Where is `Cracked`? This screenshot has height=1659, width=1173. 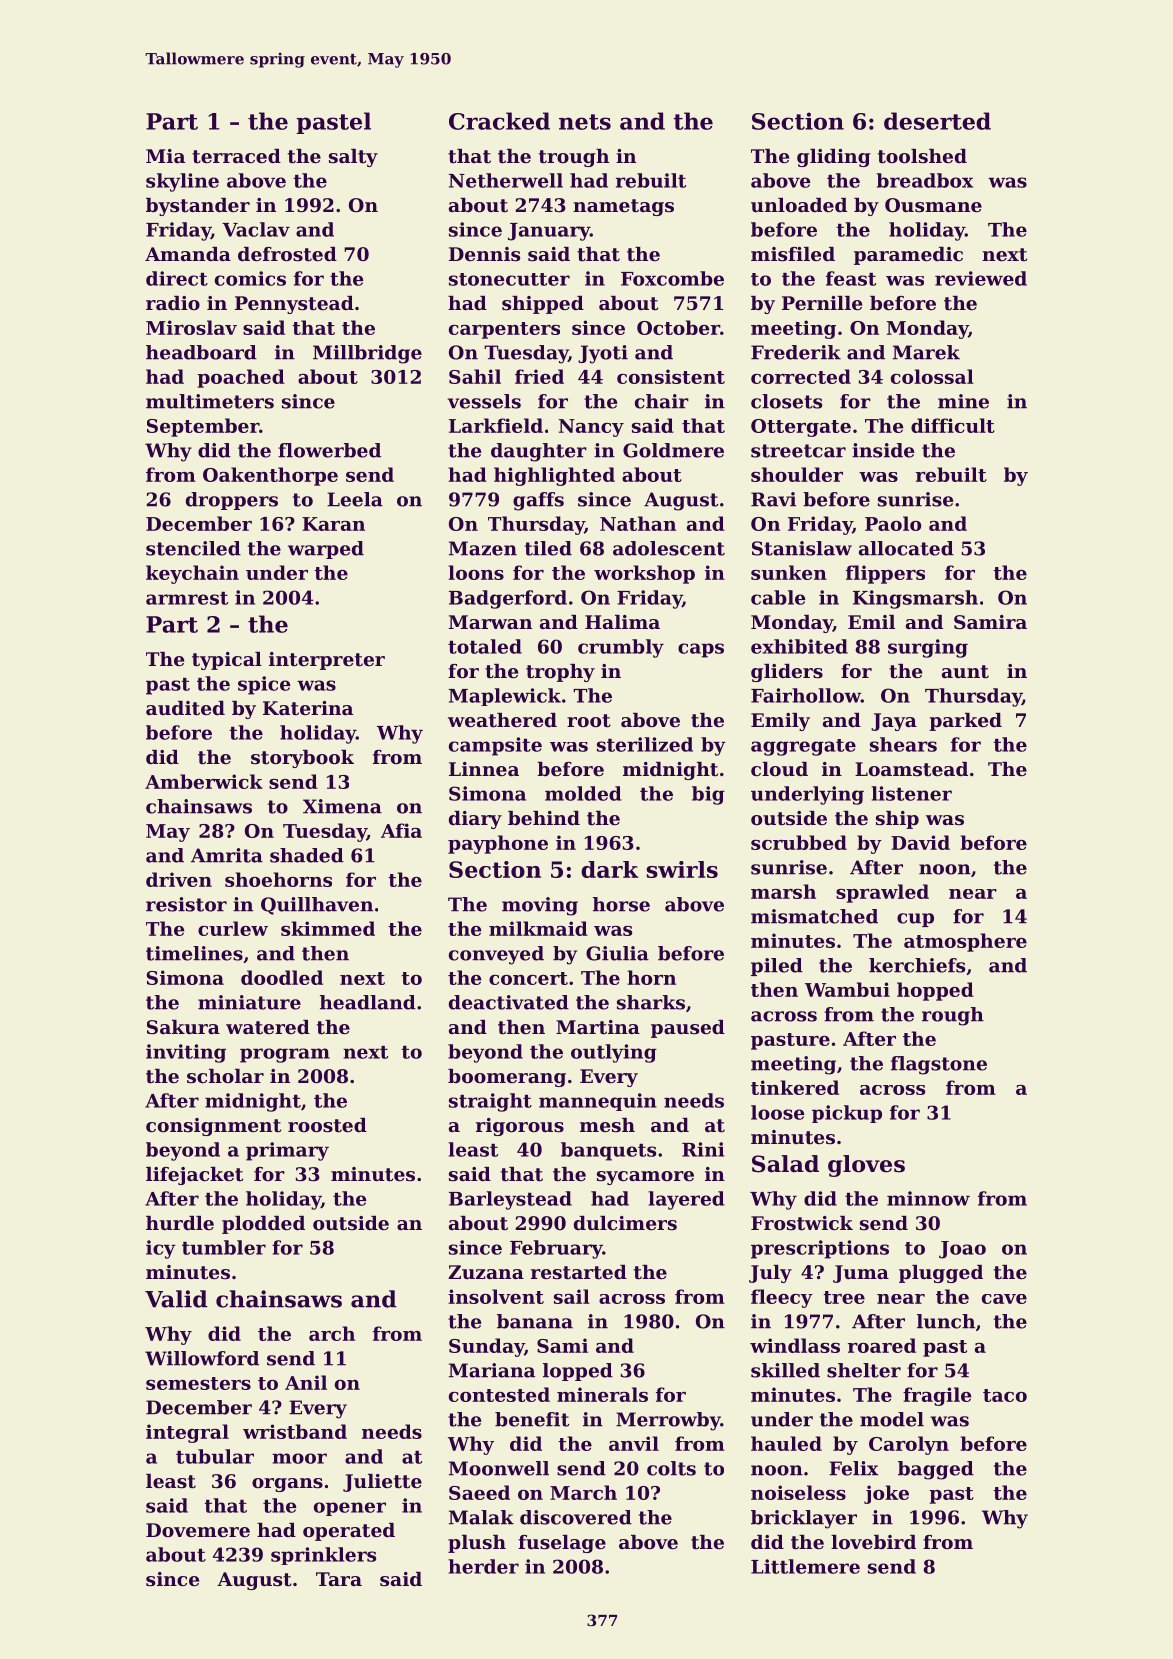 Cracked is located at coordinates (499, 121).
